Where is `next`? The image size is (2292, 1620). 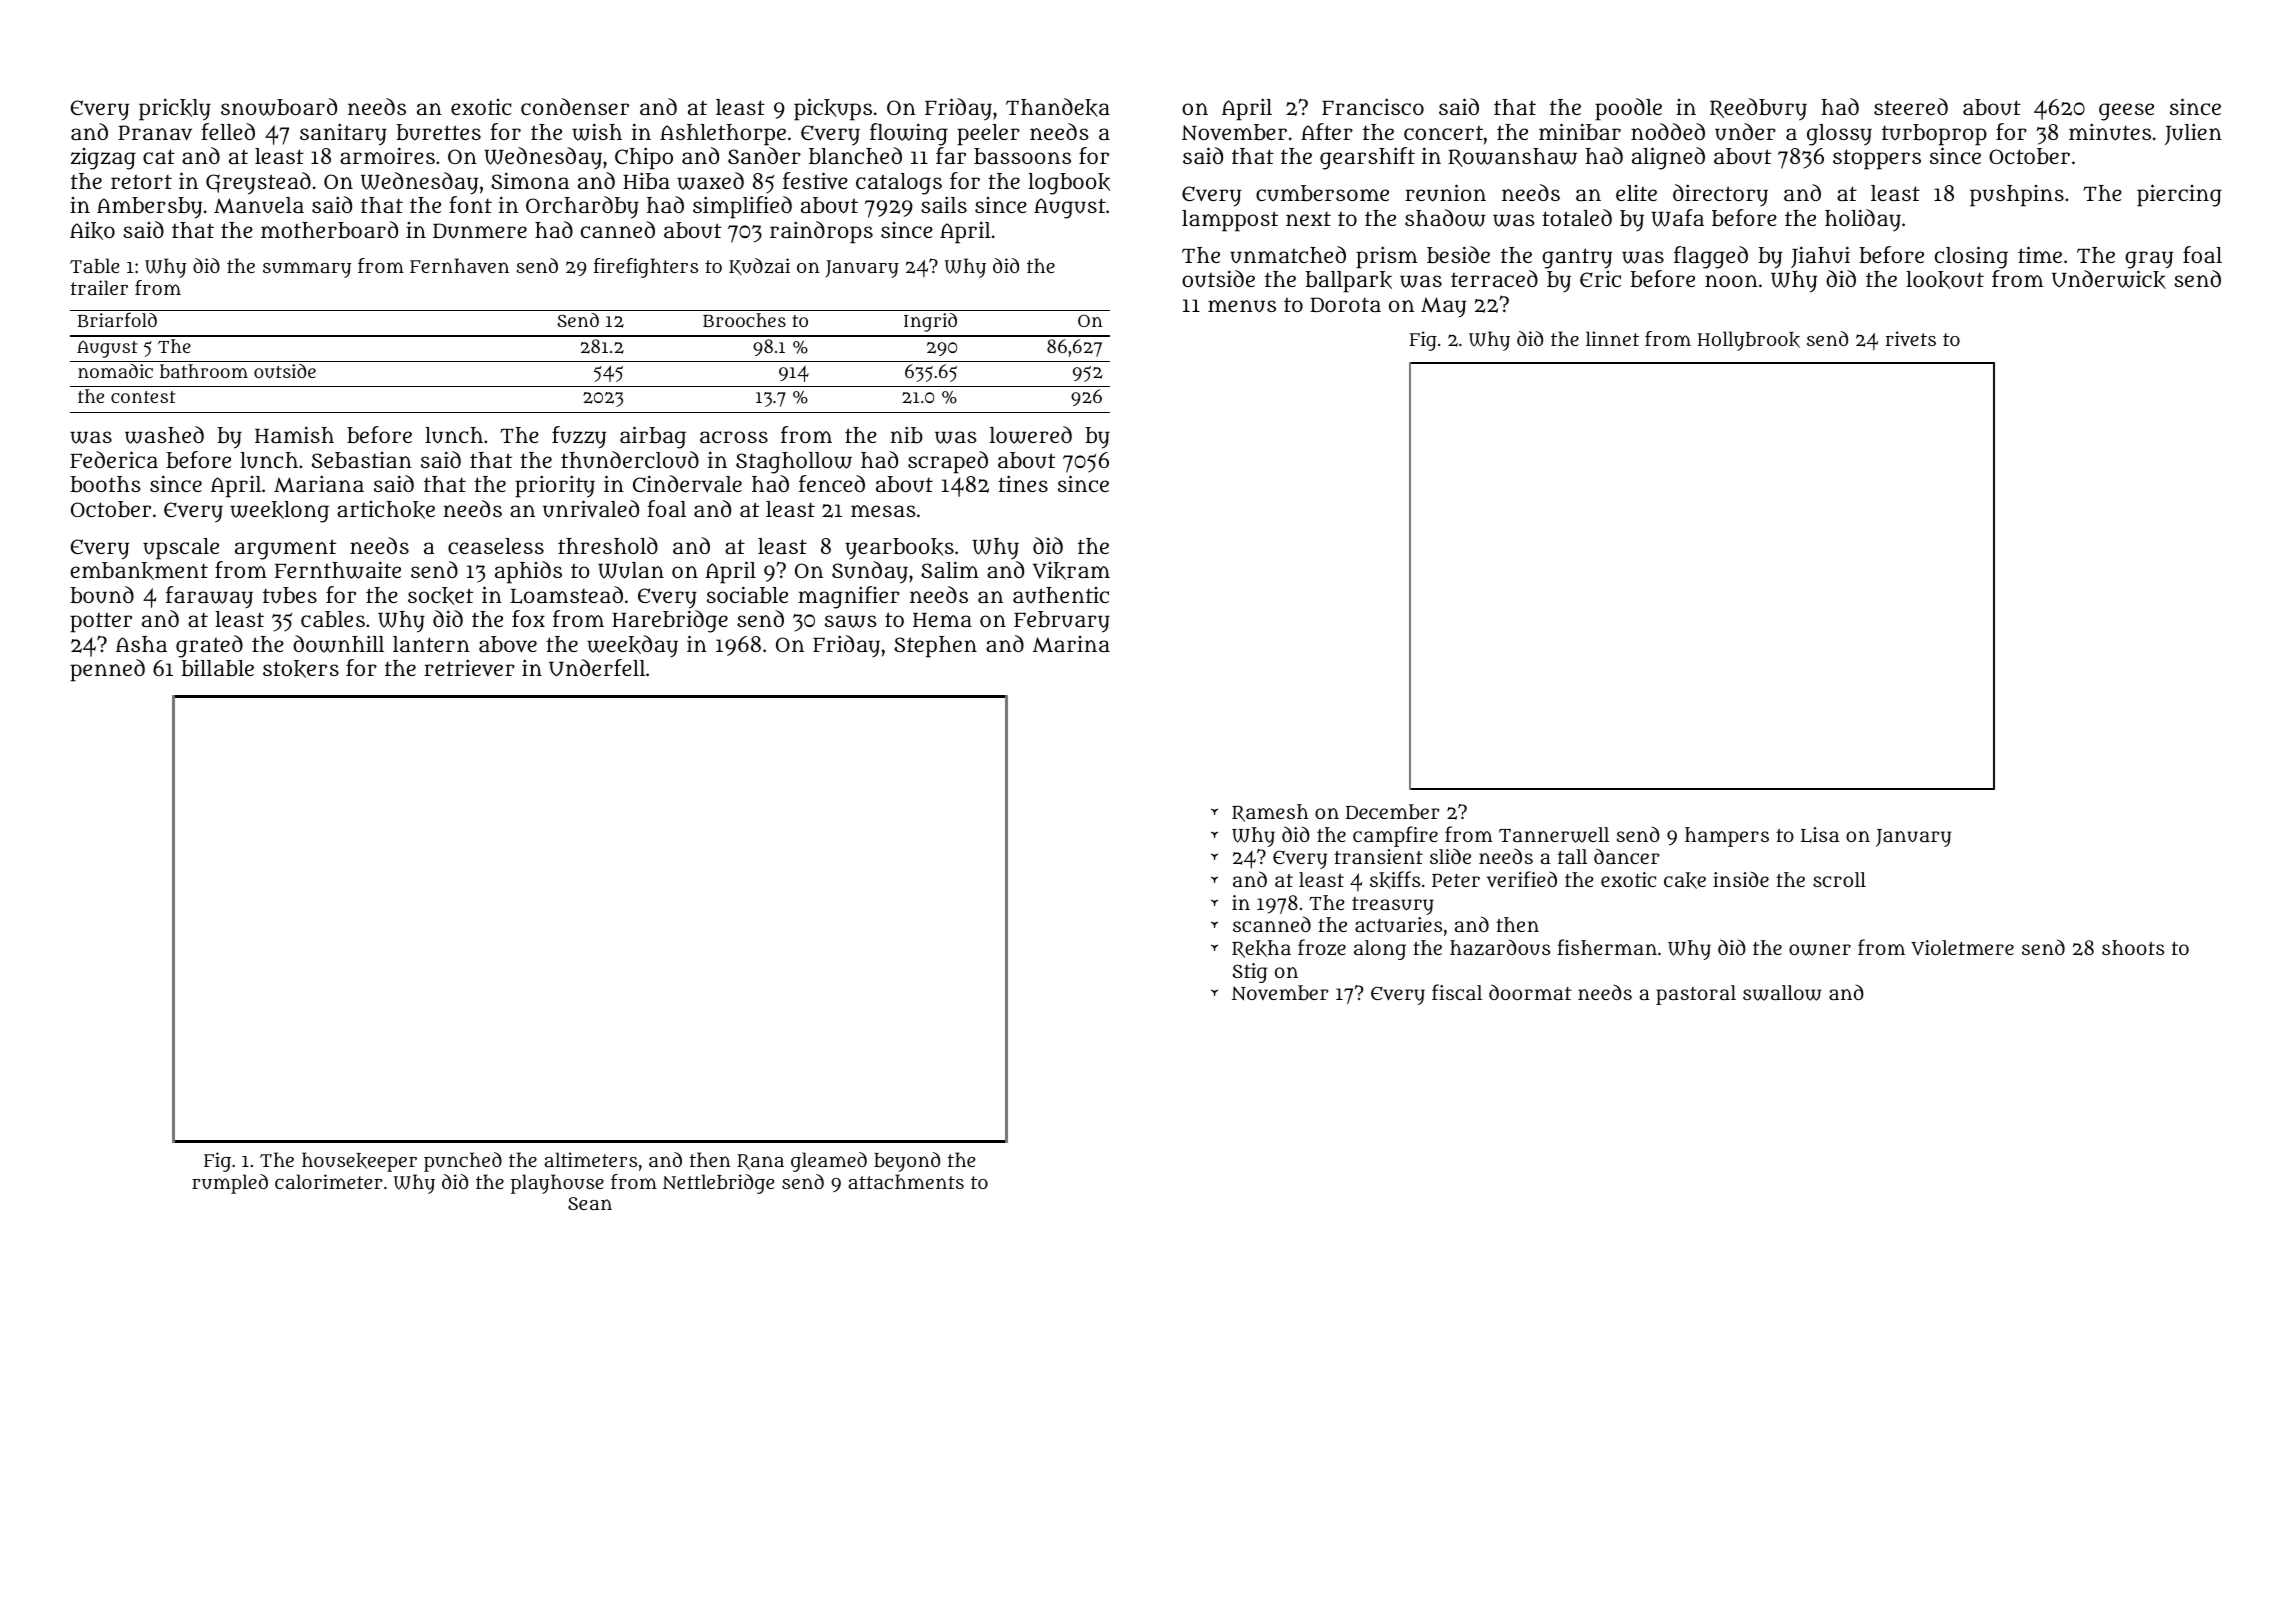 next is located at coordinates (1308, 219).
